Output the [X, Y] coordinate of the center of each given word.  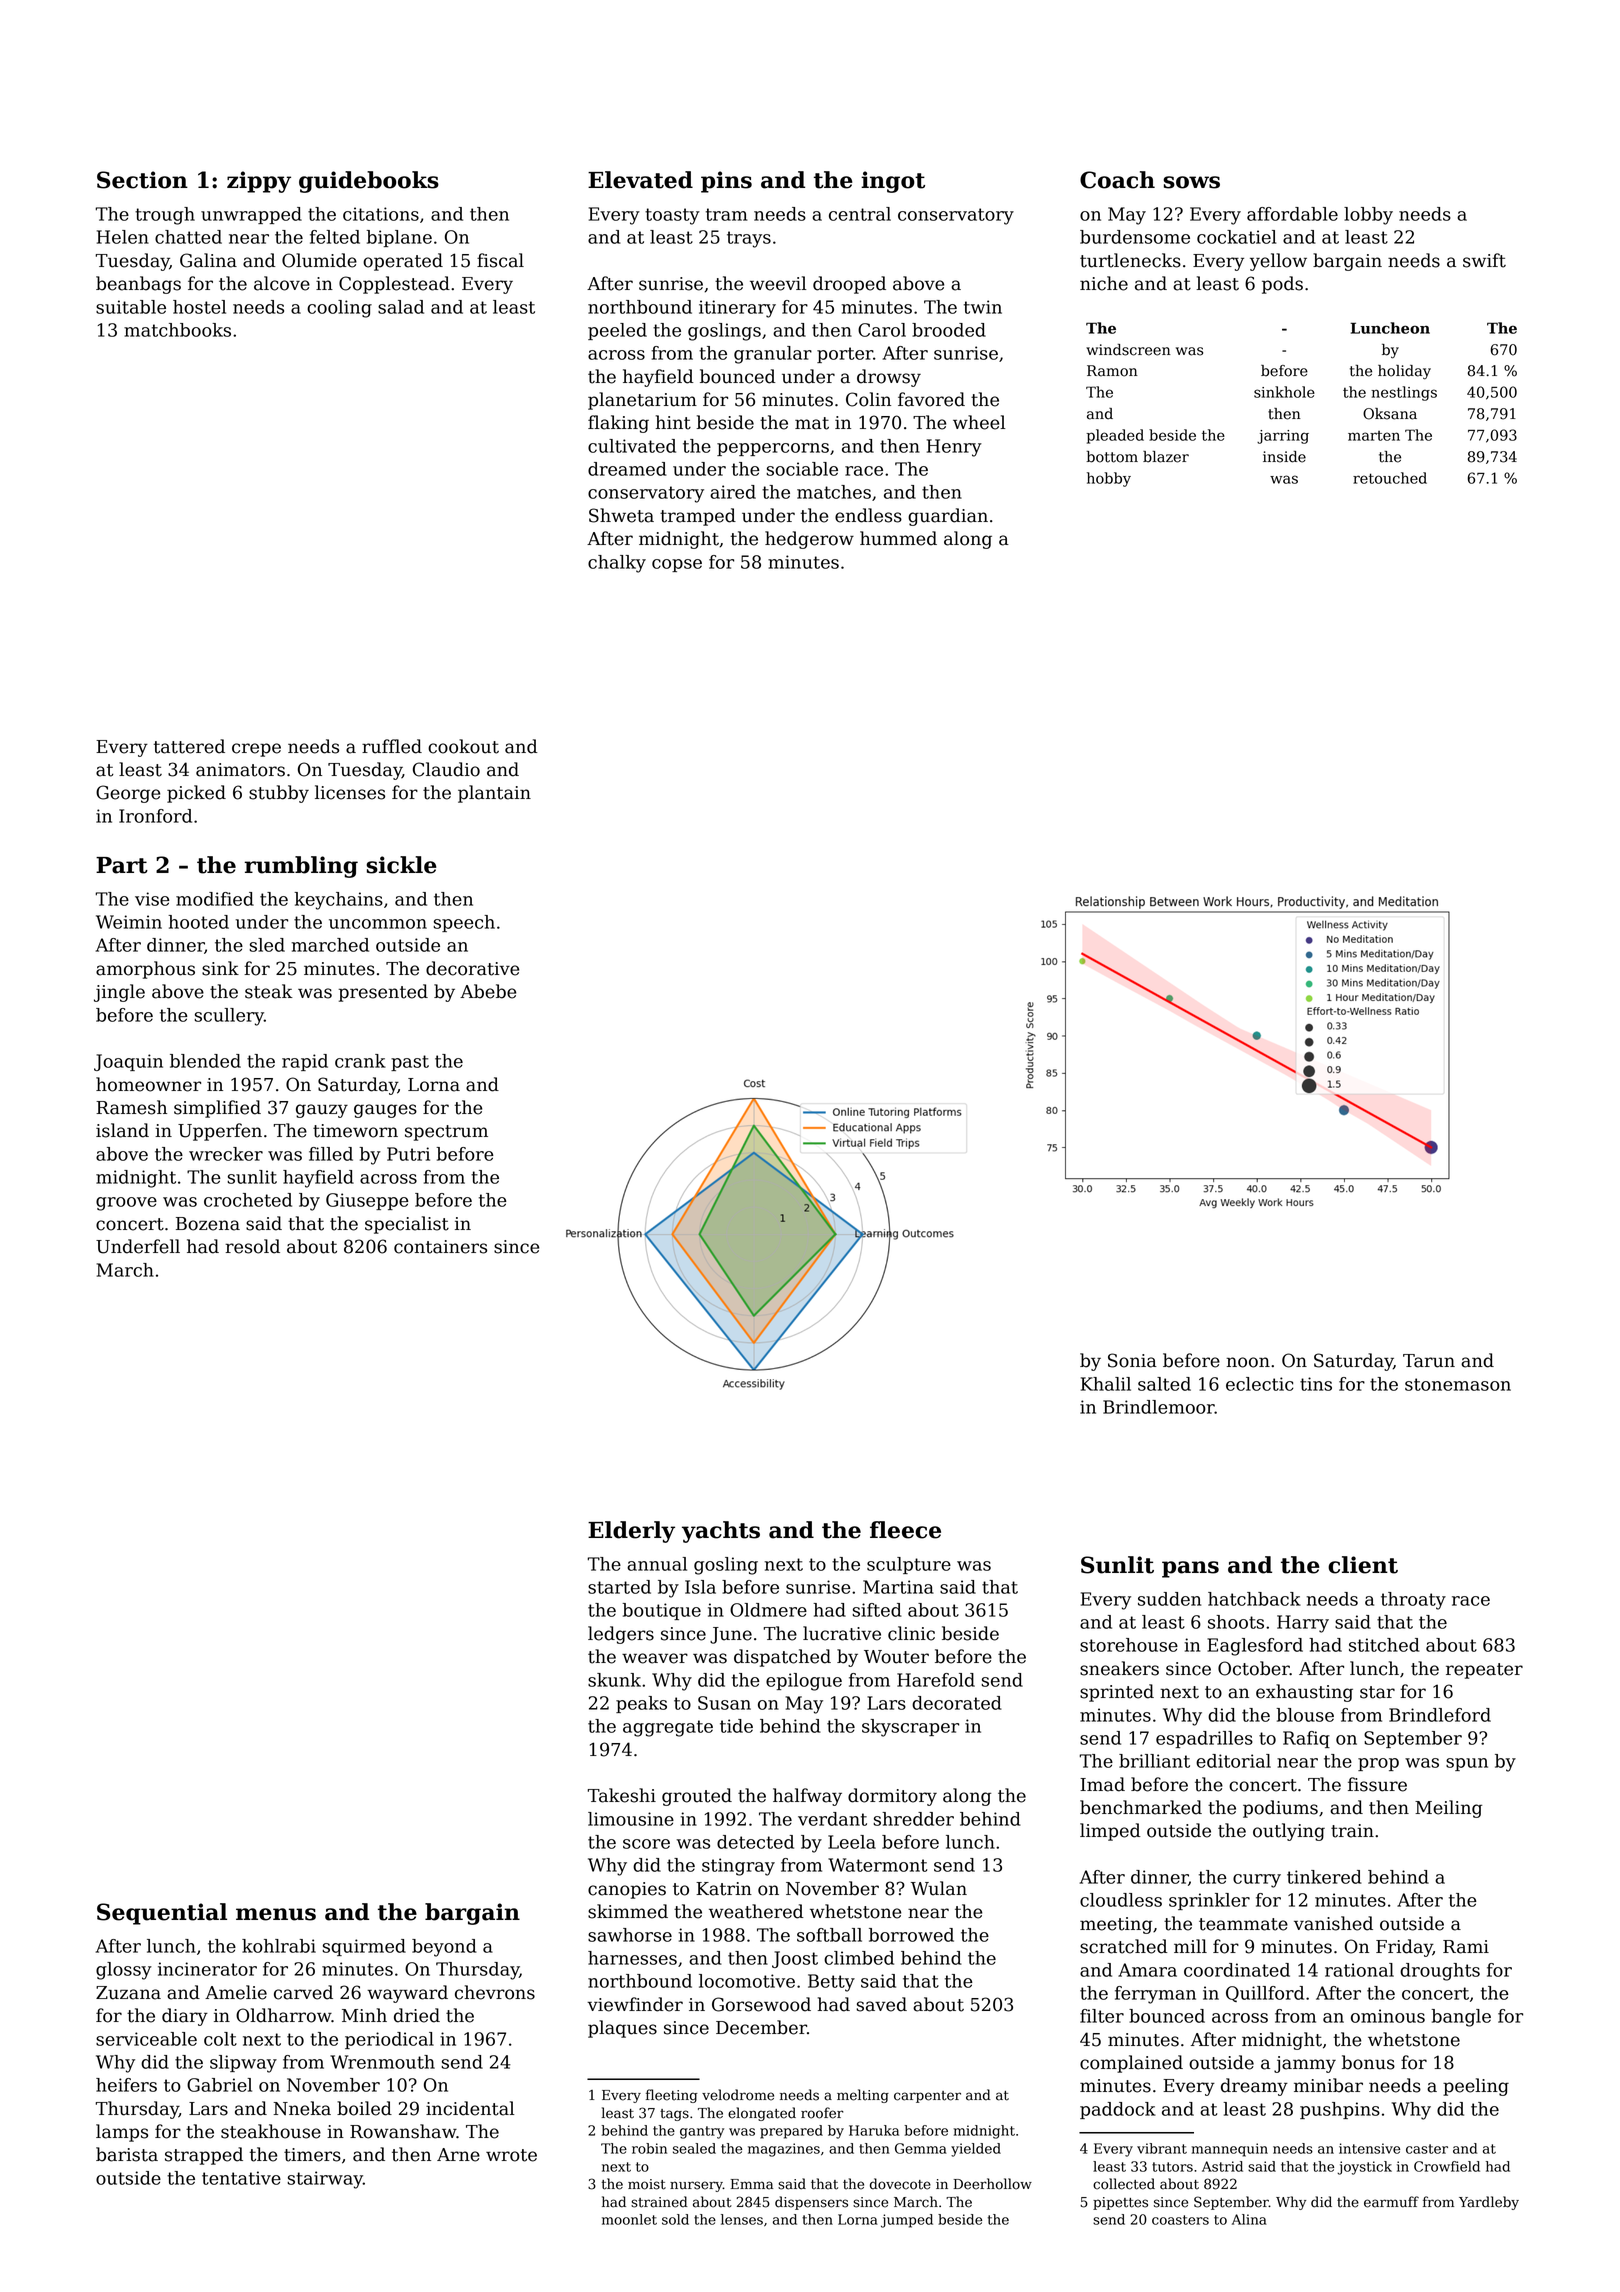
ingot [893, 182]
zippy [259, 182]
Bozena [208, 1224]
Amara [1147, 1970]
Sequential [162, 1914]
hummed [898, 538]
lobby [1368, 216]
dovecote [900, 2184]
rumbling [301, 867]
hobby [1109, 479]
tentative [241, 2178]
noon [1248, 1362]
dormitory [892, 1797]
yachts [721, 1532]
